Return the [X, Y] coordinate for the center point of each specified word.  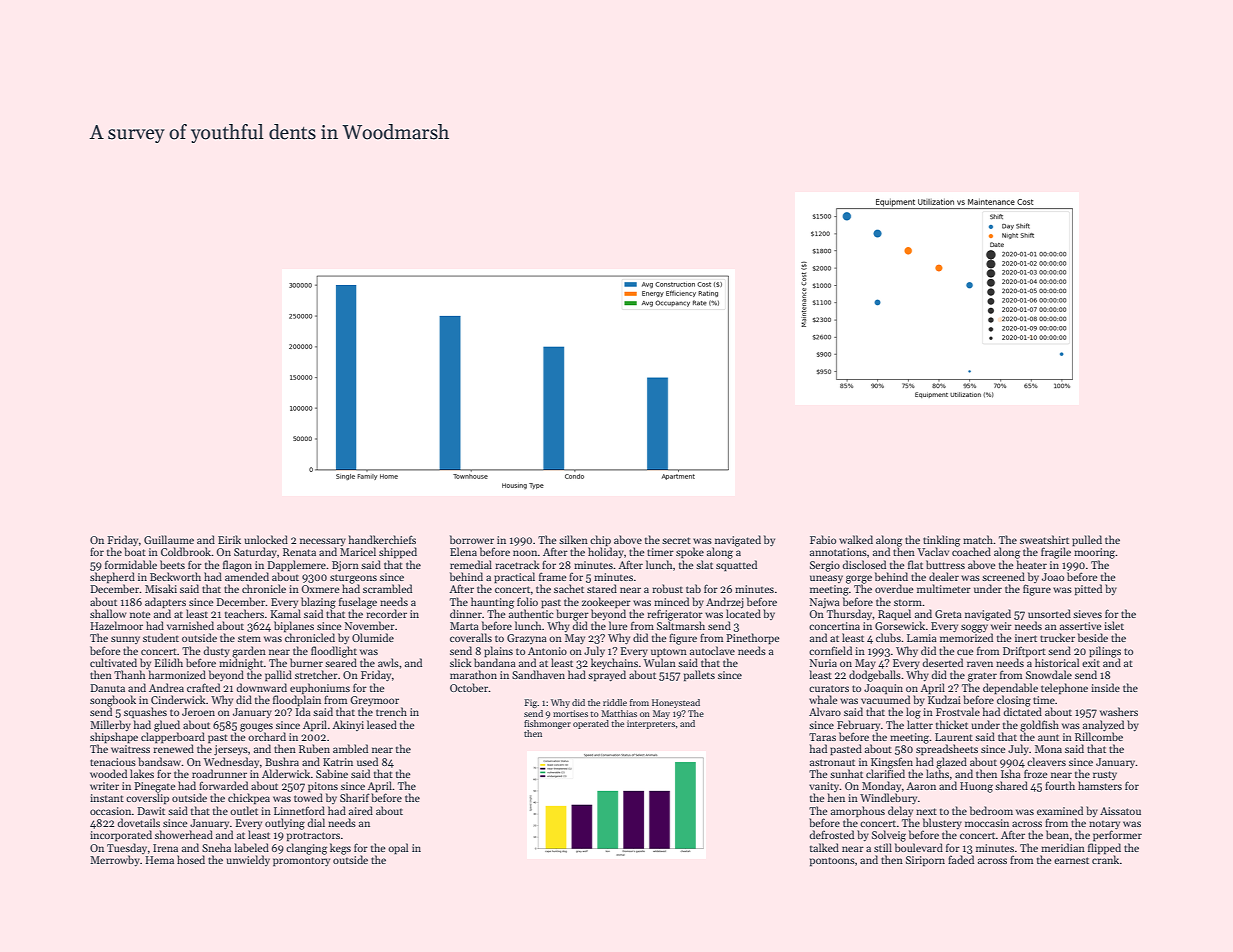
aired [361, 810]
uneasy [826, 579]
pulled [1087, 541]
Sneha [216, 847]
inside [1105, 687]
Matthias [619, 713]
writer [104, 786]
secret [676, 540]
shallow [108, 613]
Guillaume [169, 539]
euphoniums [320, 688]
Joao [1053, 577]
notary [1104, 824]
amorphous [858, 811]
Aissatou [1120, 811]
